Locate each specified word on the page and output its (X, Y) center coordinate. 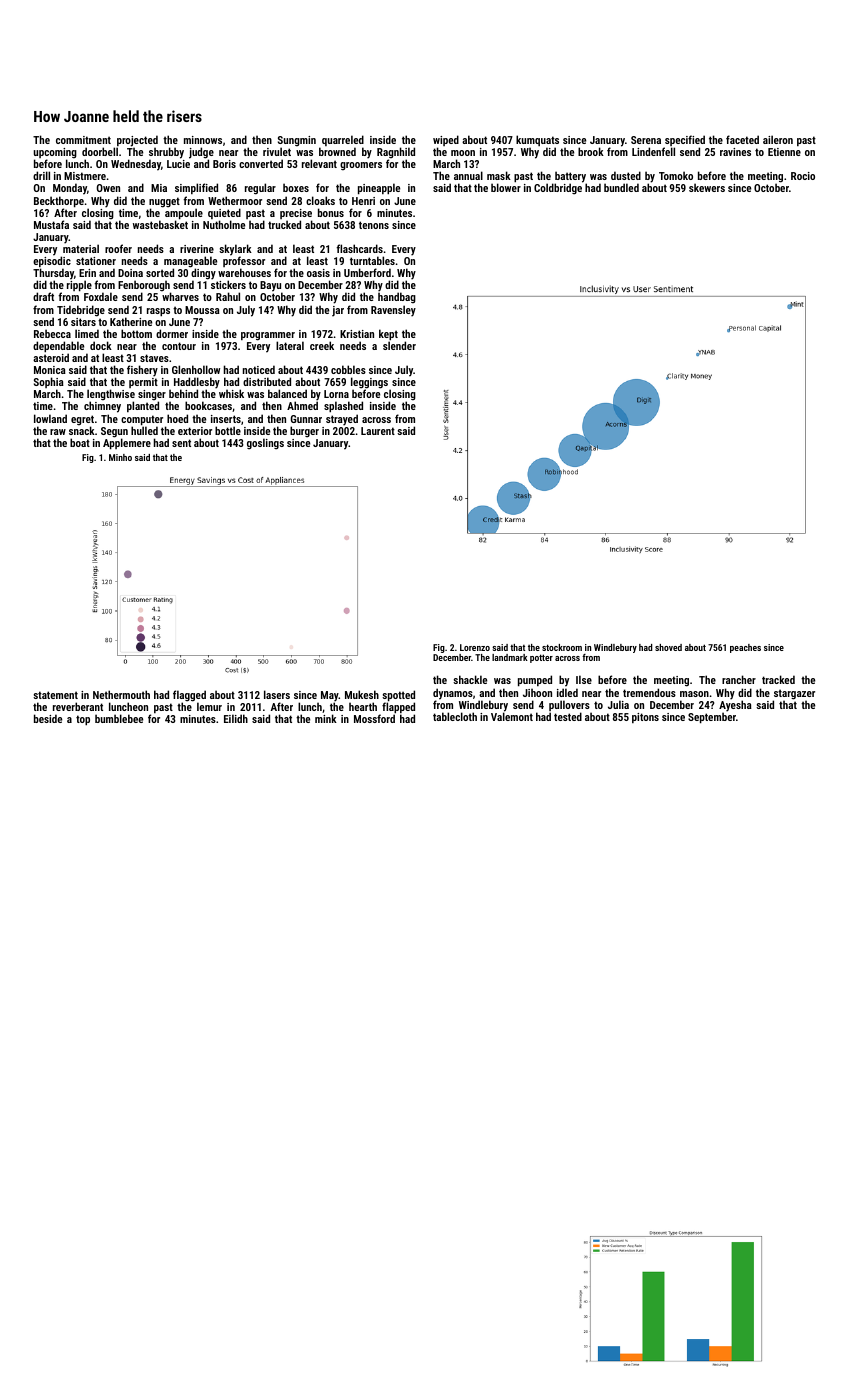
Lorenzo (475, 647)
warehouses (244, 273)
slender (399, 345)
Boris (224, 164)
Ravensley (393, 311)
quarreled (343, 140)
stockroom (562, 647)
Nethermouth (121, 694)
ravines (735, 152)
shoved (668, 647)
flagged (189, 696)
